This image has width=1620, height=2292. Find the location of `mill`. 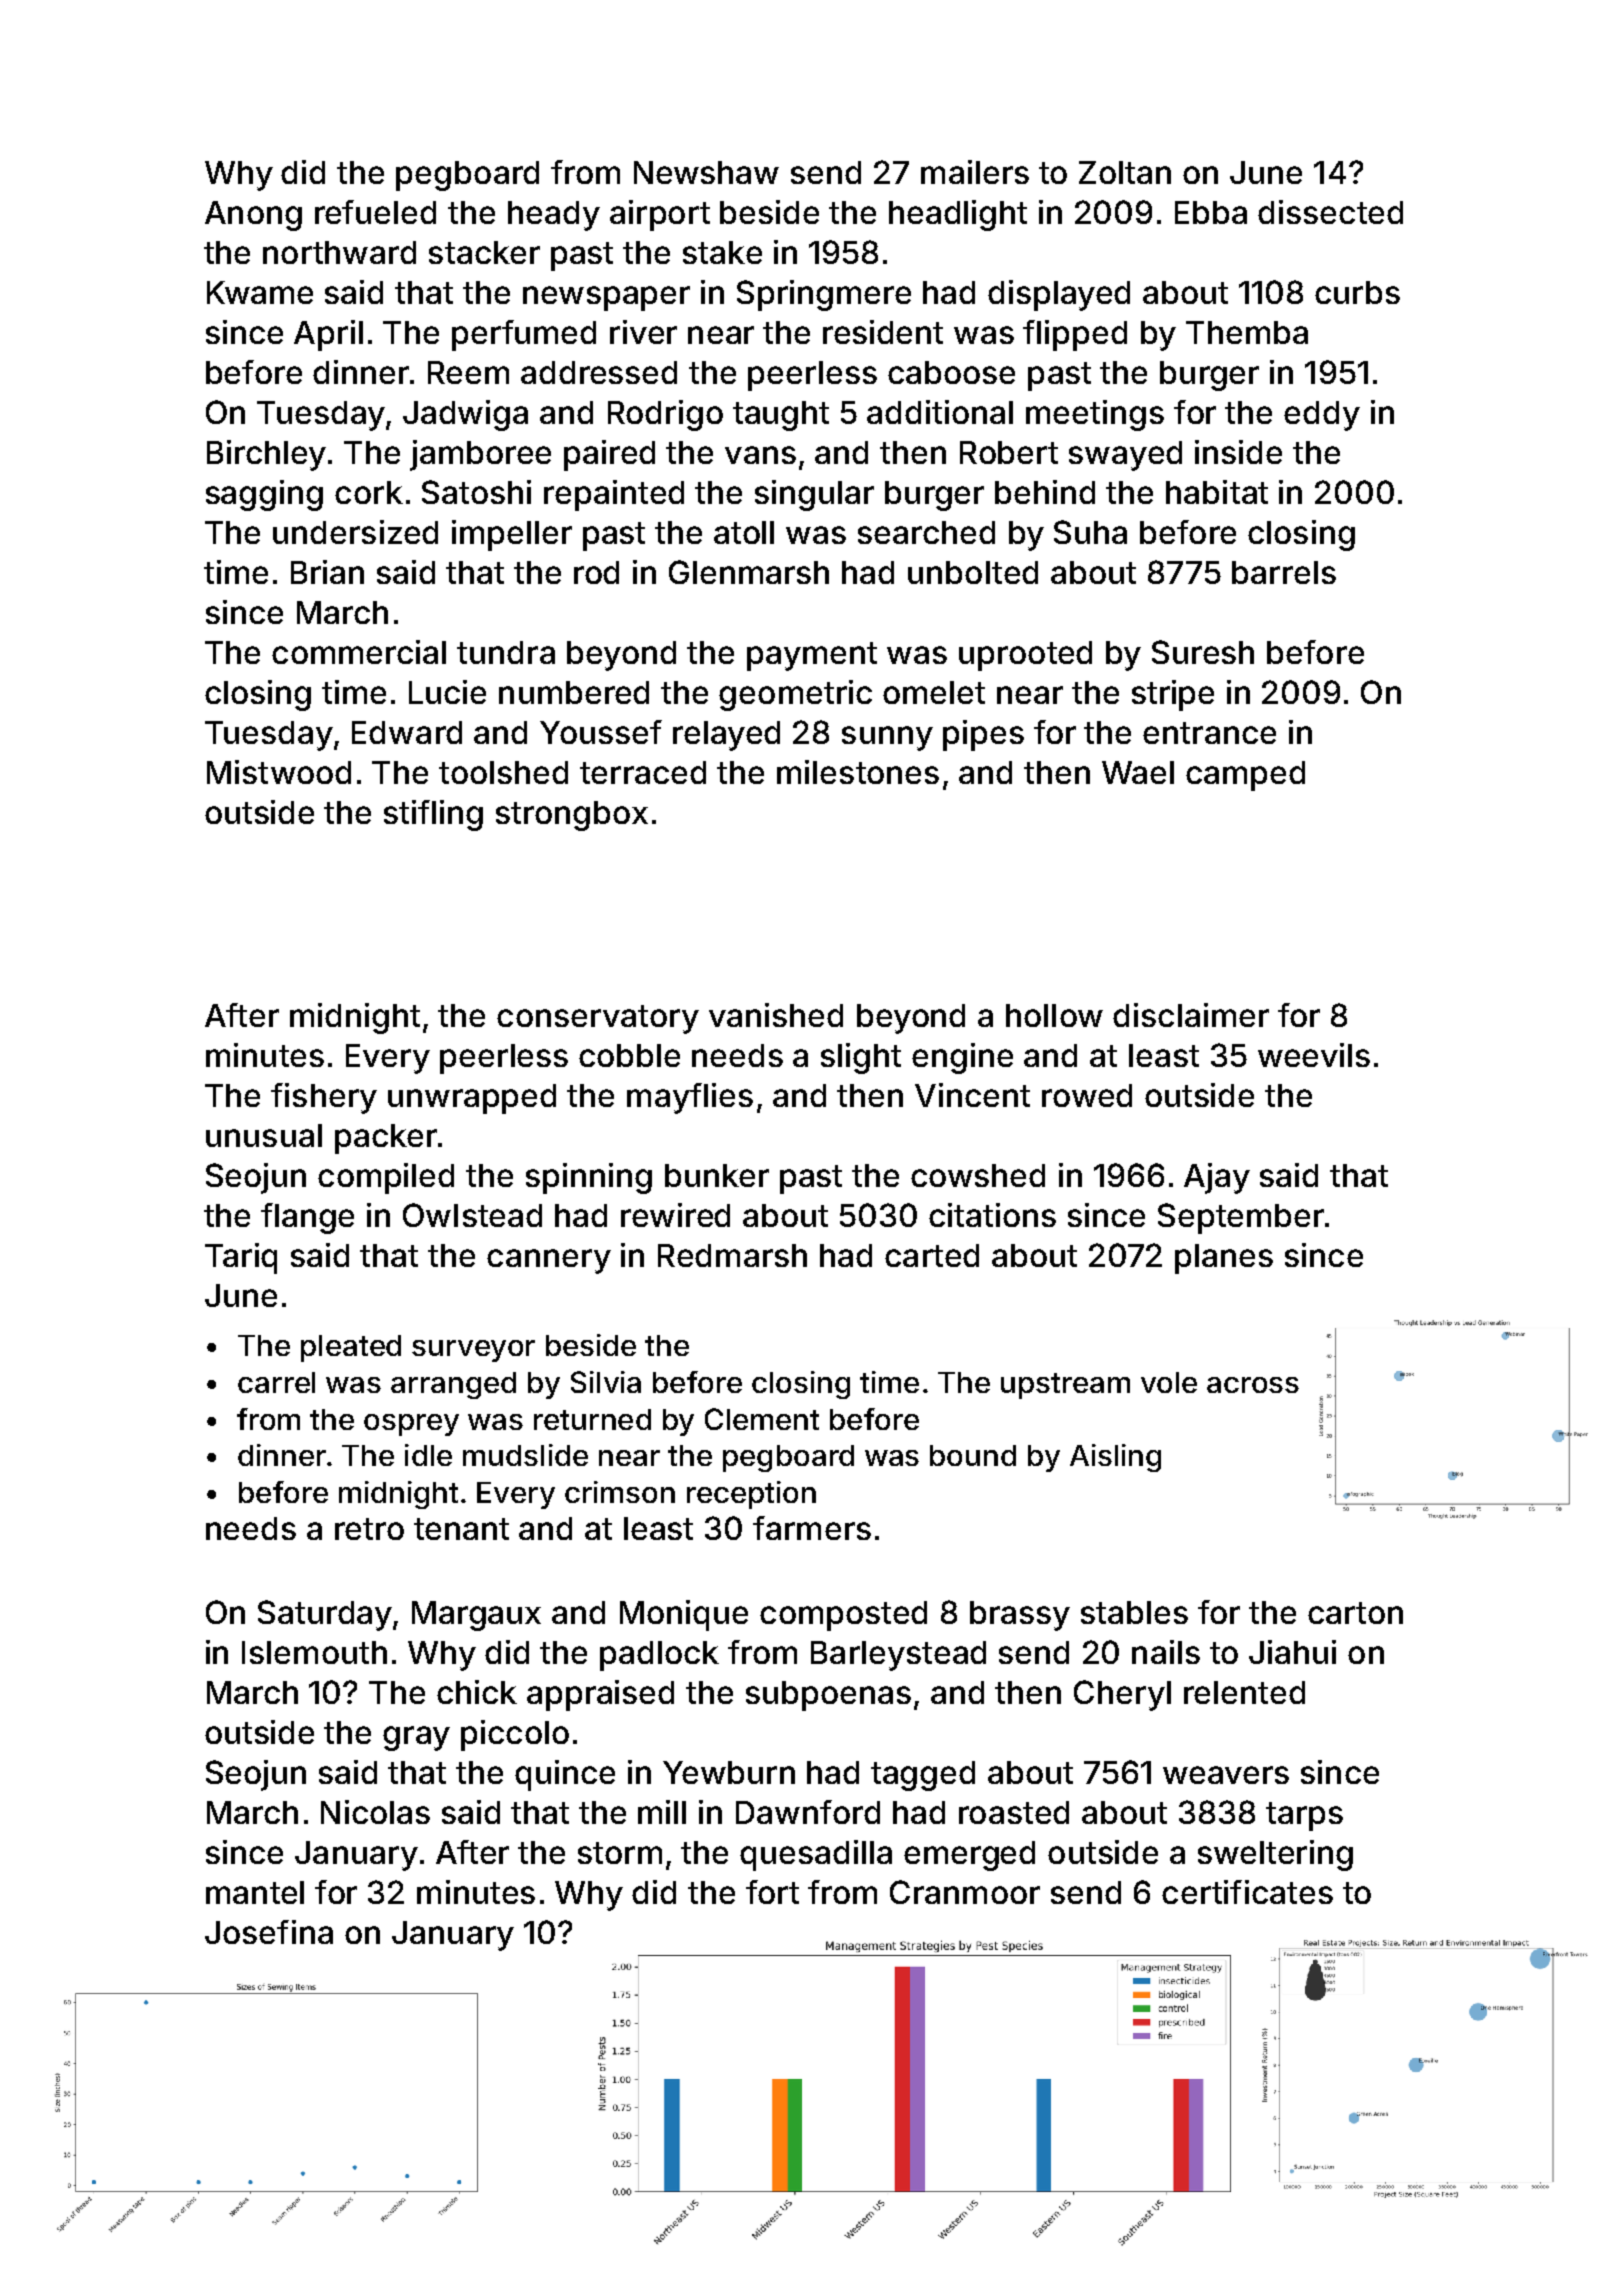

mill is located at coordinates (662, 1812).
